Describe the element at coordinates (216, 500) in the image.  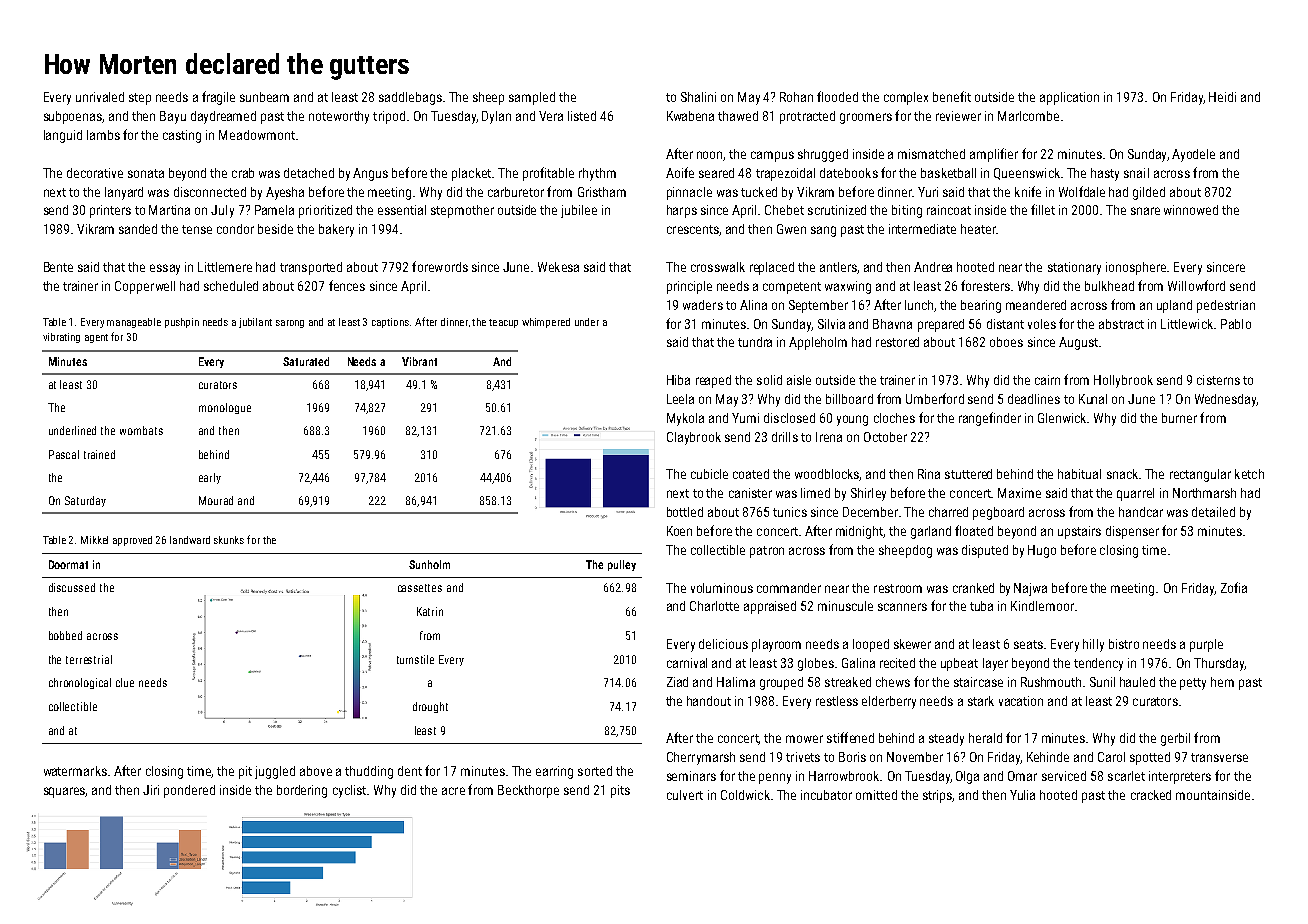
I see `Mourad` at that location.
